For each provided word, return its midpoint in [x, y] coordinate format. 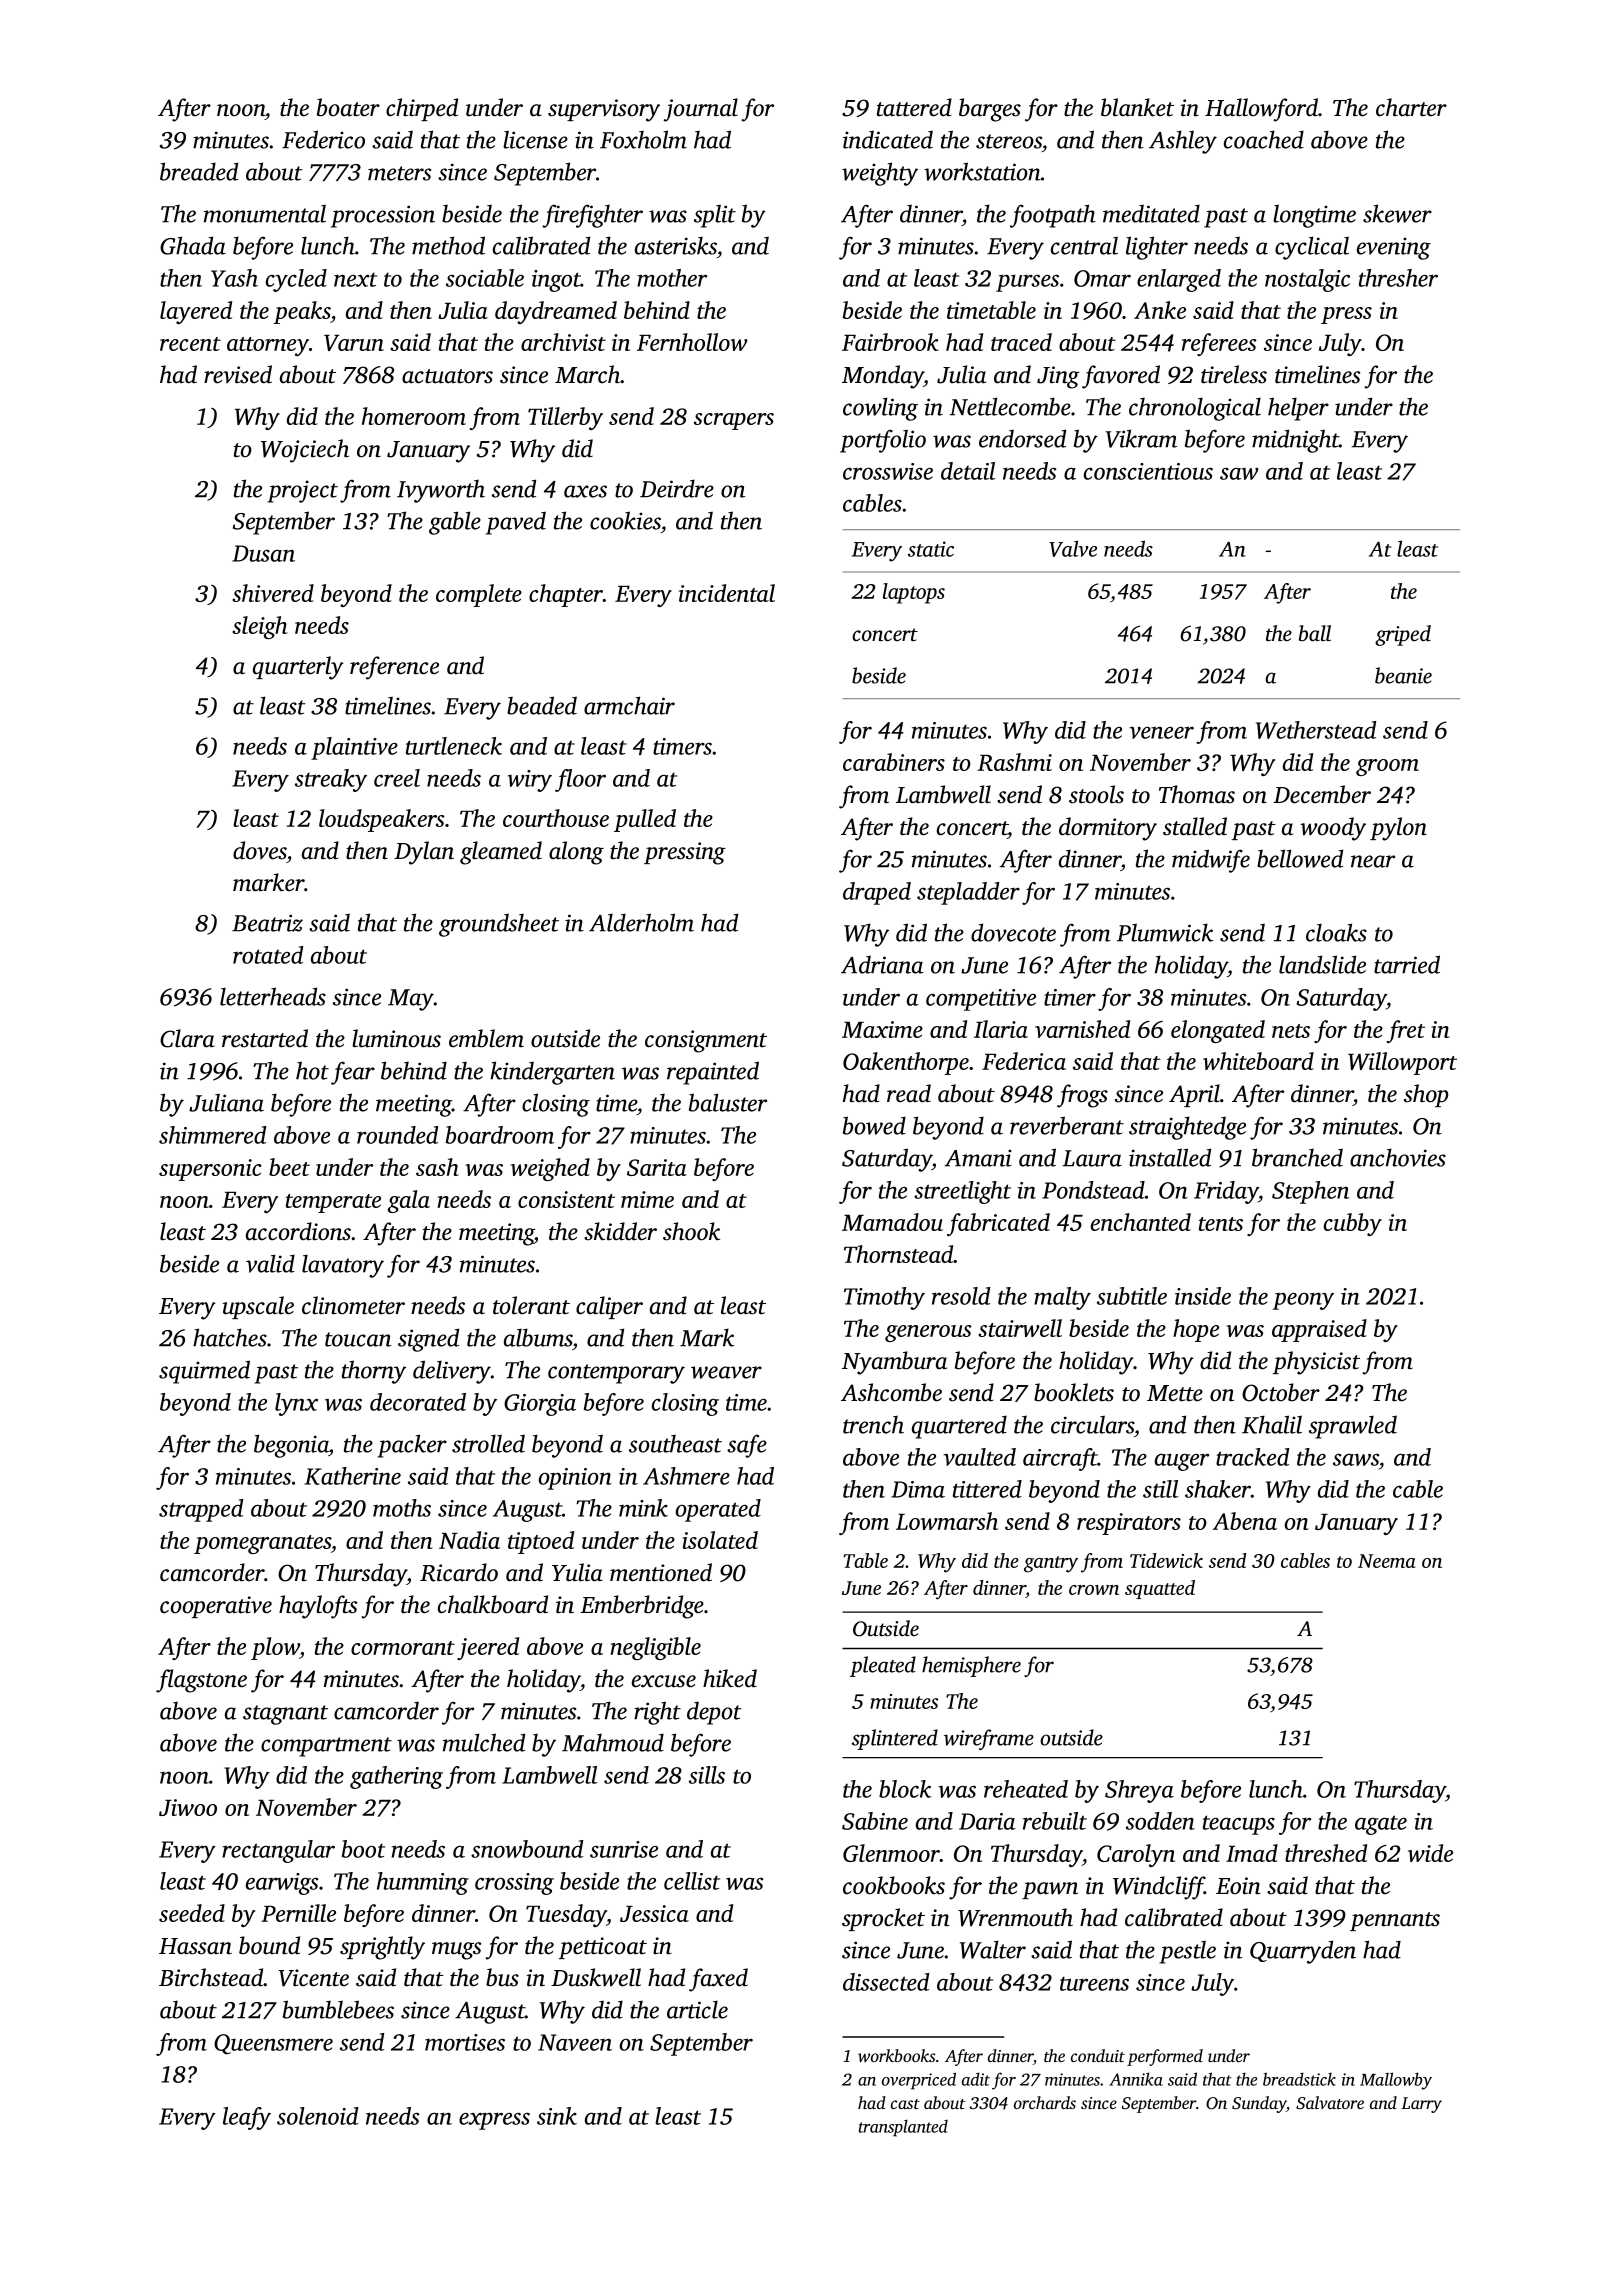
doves [260, 850]
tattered [914, 107]
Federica [1024, 1061]
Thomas [1197, 794]
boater [348, 107]
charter [1411, 107]
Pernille [298, 1913]
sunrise [624, 1849]
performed [1165, 2057]
